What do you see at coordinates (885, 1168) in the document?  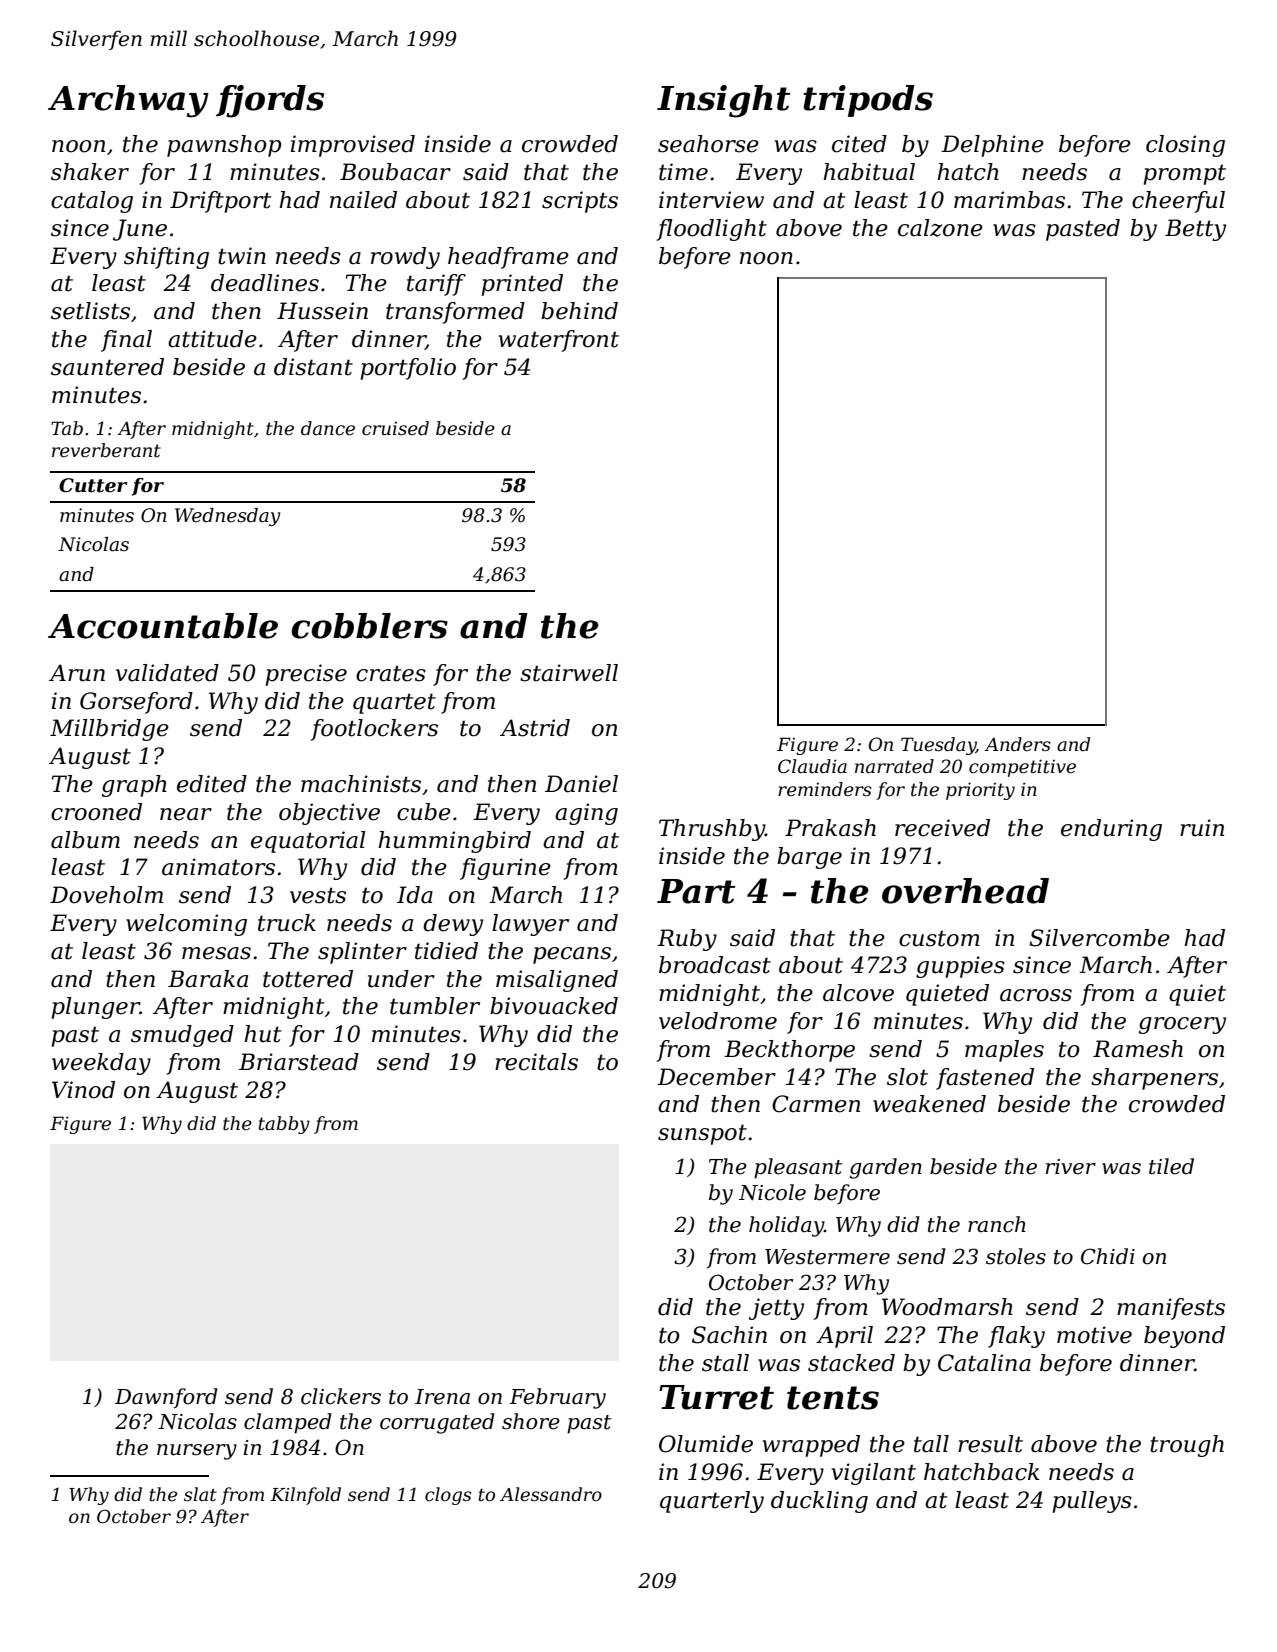 I see `garden` at bounding box center [885, 1168].
